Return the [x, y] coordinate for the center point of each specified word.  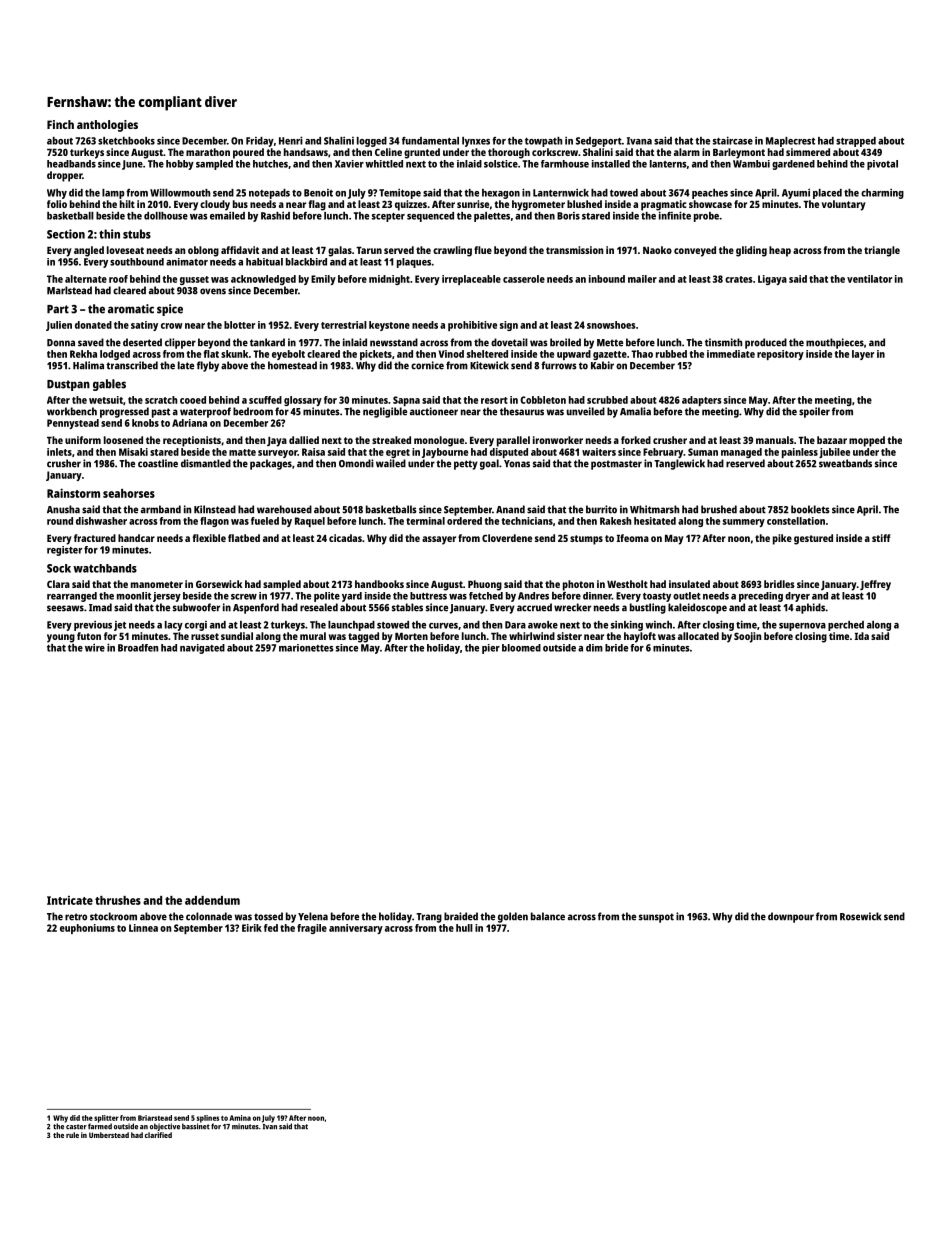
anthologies [107, 126]
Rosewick [861, 916]
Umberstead [109, 1135]
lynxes [476, 142]
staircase [733, 140]
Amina [240, 1118]
